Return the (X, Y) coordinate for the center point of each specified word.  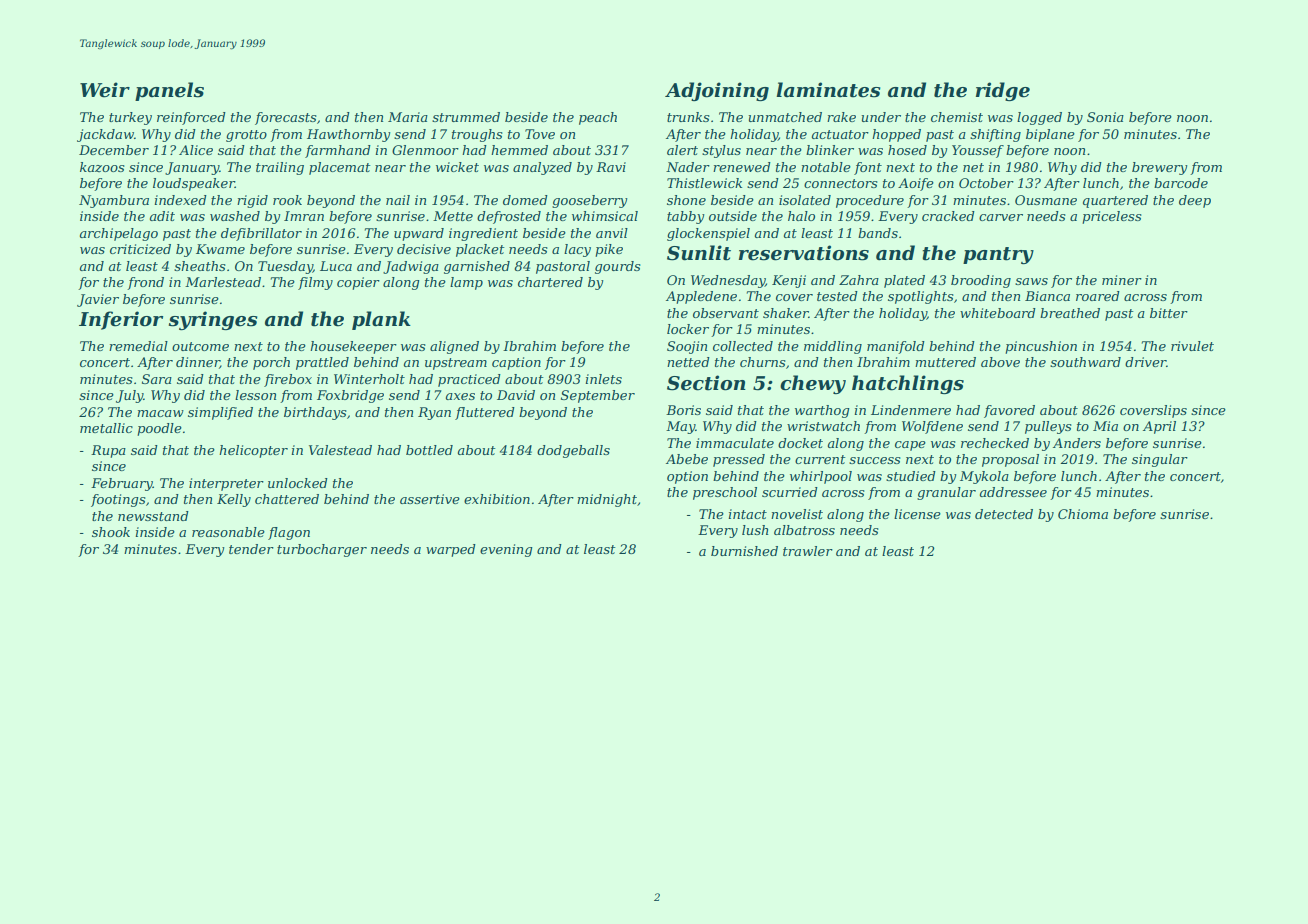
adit (162, 216)
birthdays (315, 413)
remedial (138, 346)
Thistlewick (704, 183)
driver (1145, 362)
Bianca (1047, 296)
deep (1195, 201)
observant (726, 313)
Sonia (1105, 117)
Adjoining (717, 91)
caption (516, 363)
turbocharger (322, 550)
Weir (105, 90)
